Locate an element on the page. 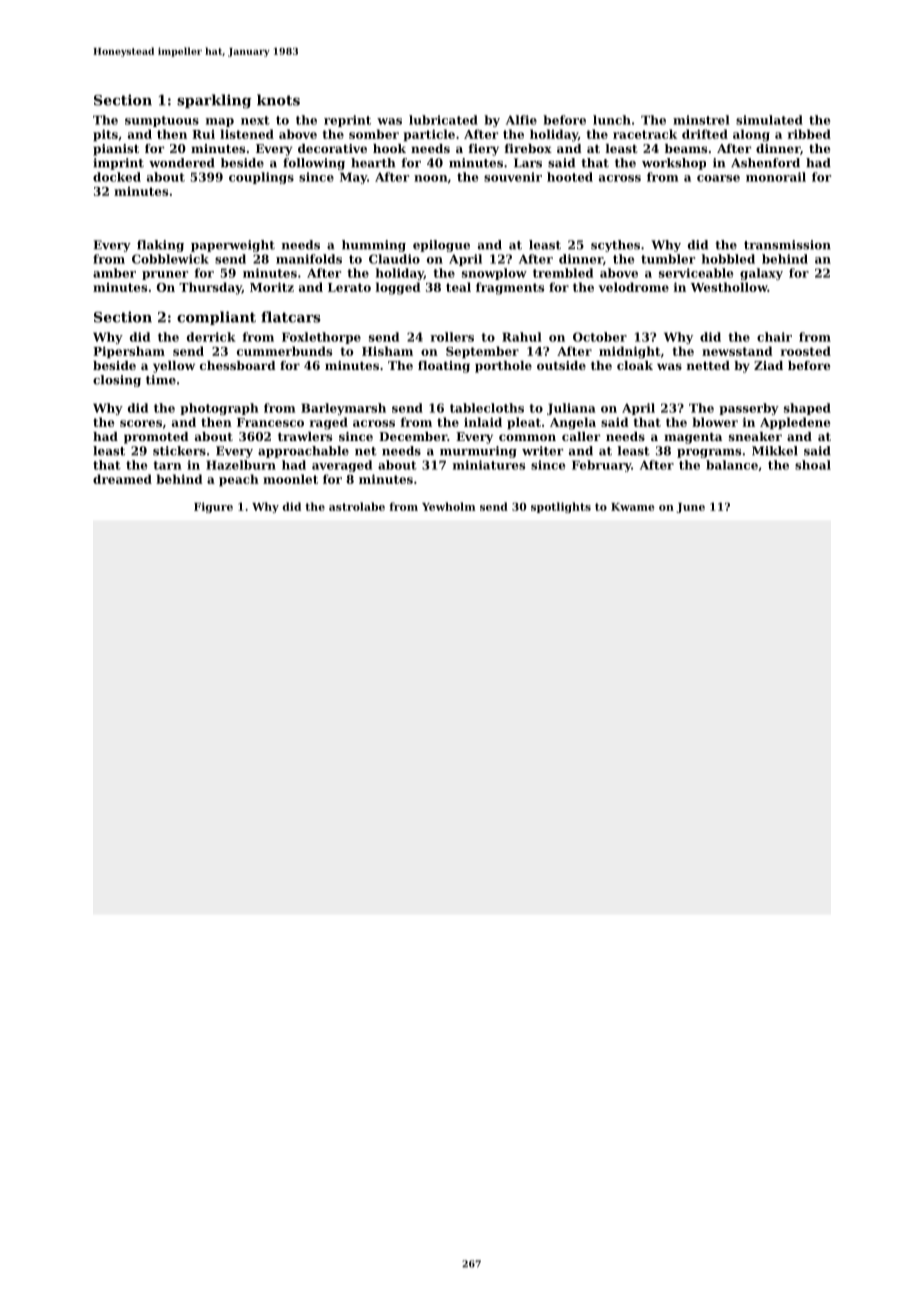 The width and height of the page is (924, 1308). February is located at coordinates (601, 466).
